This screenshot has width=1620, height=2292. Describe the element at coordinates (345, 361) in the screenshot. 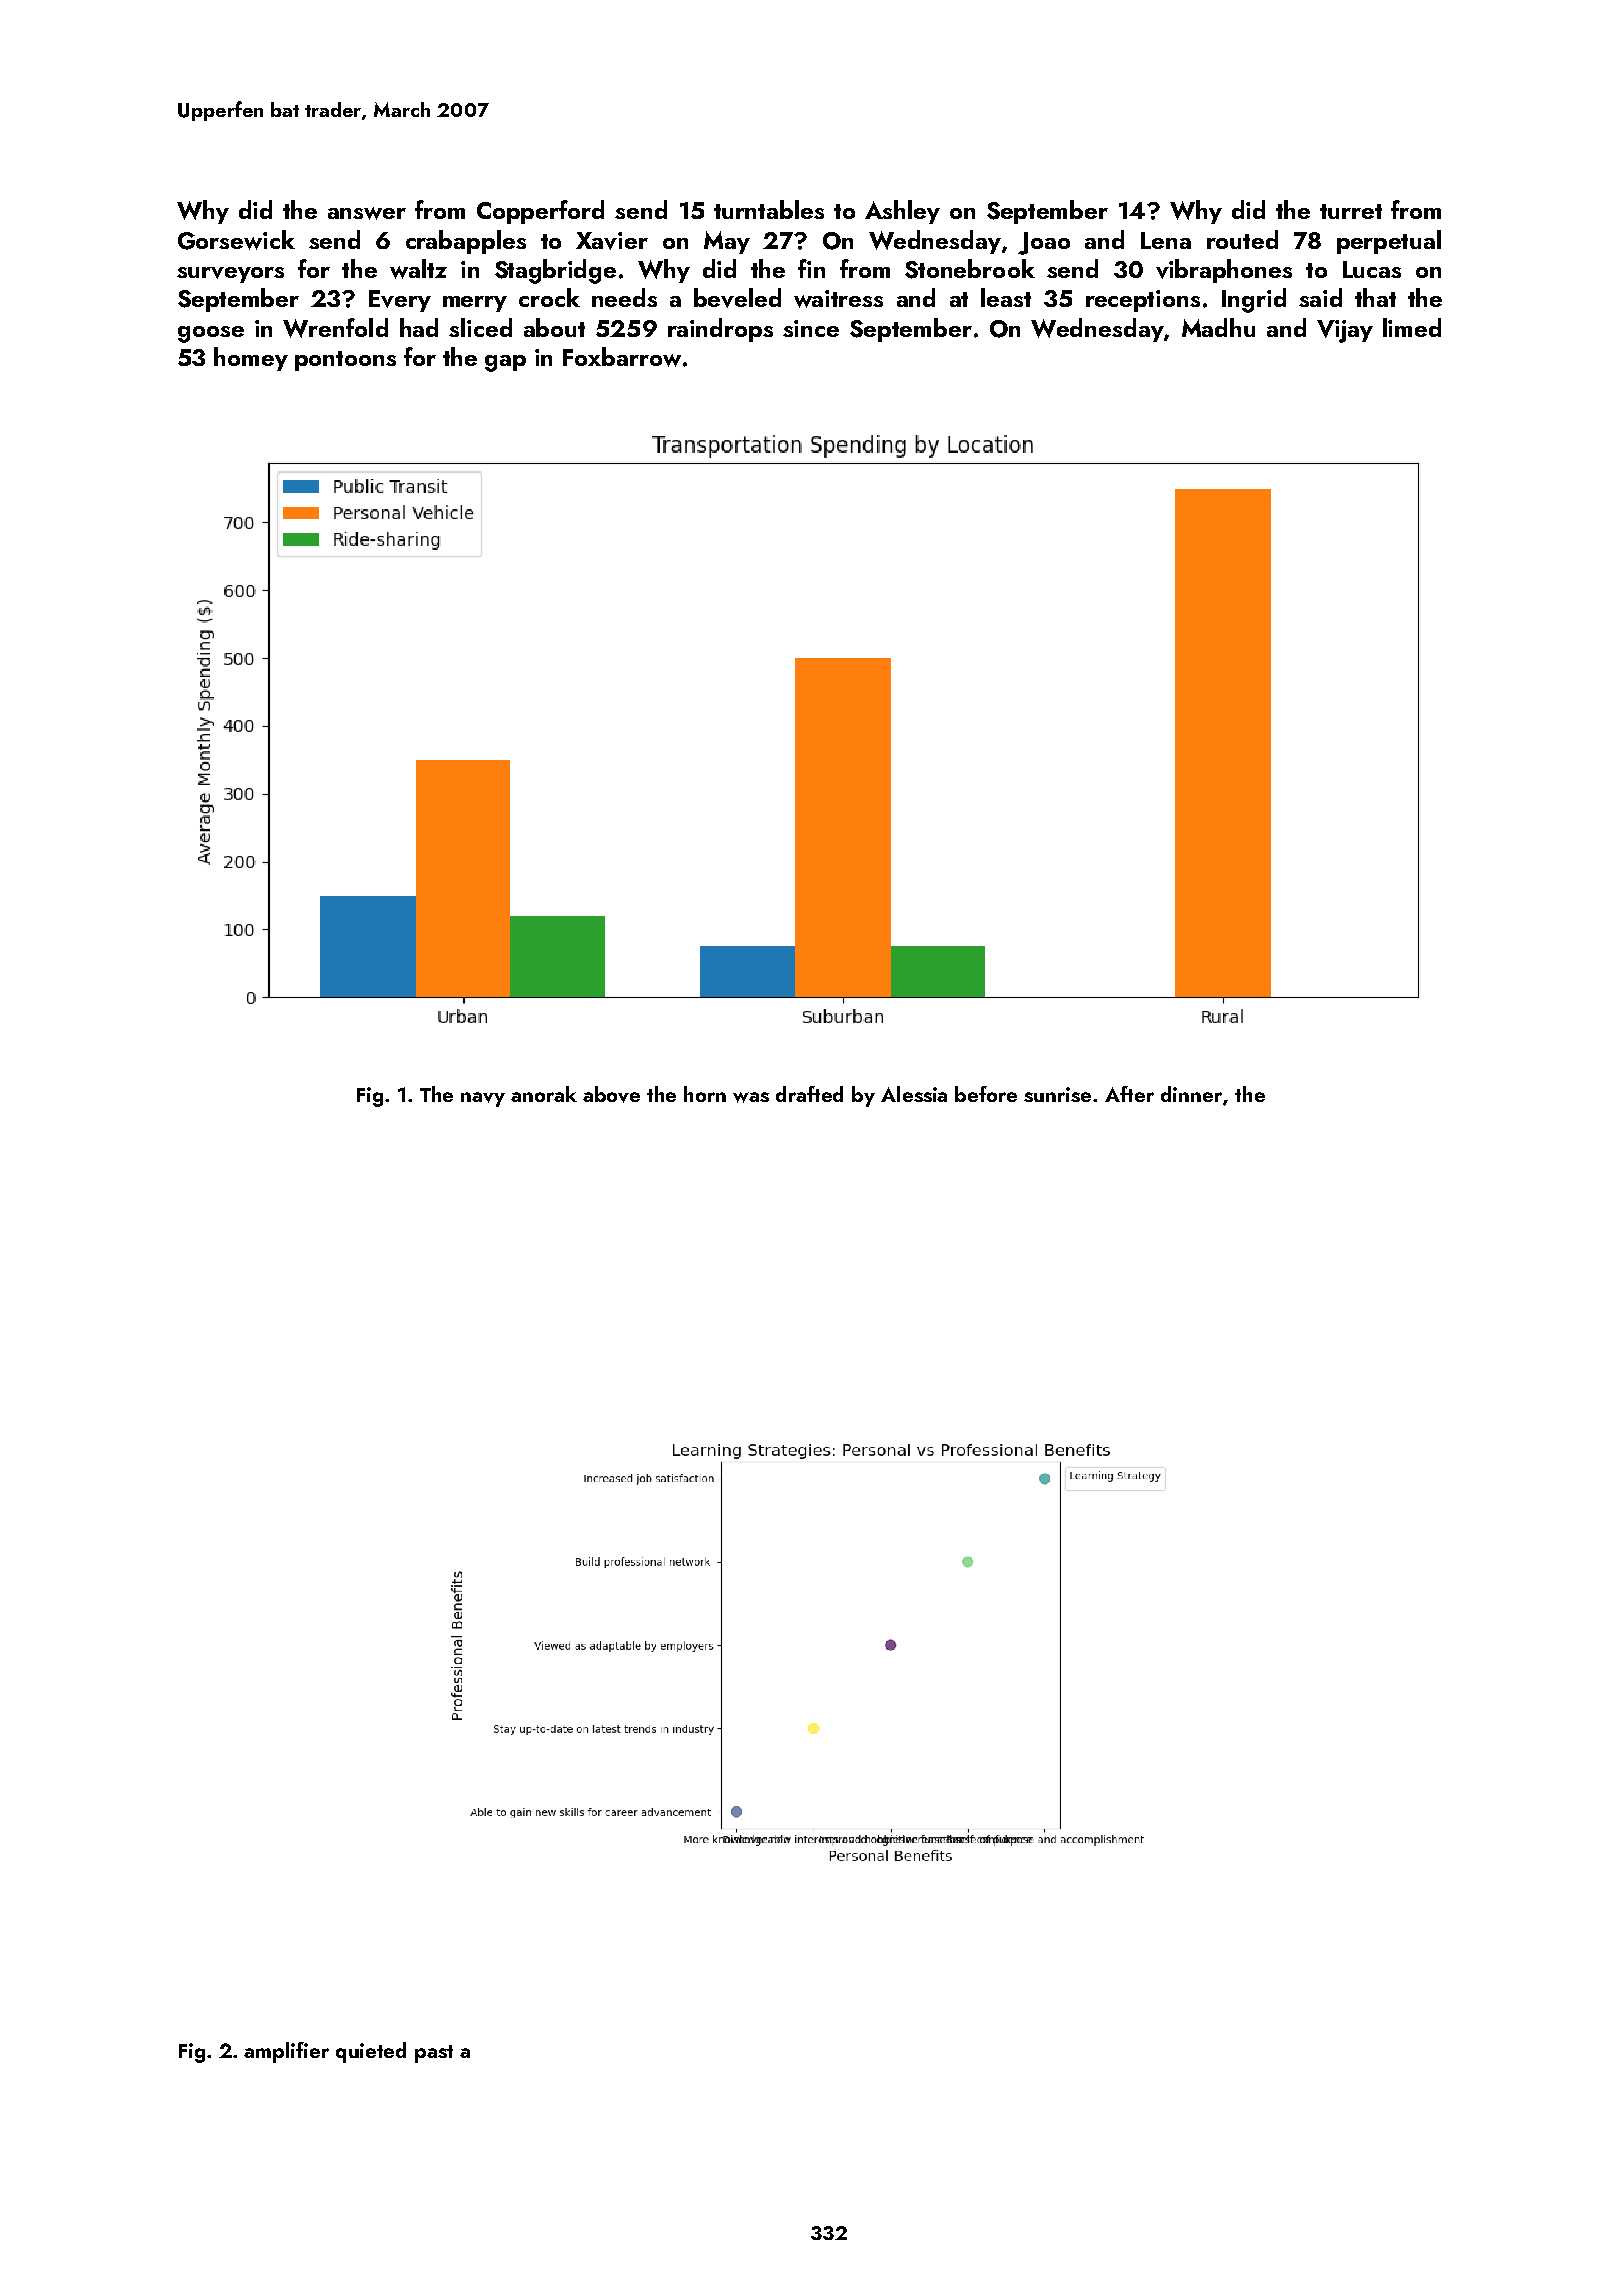

I see `pontoons` at that location.
